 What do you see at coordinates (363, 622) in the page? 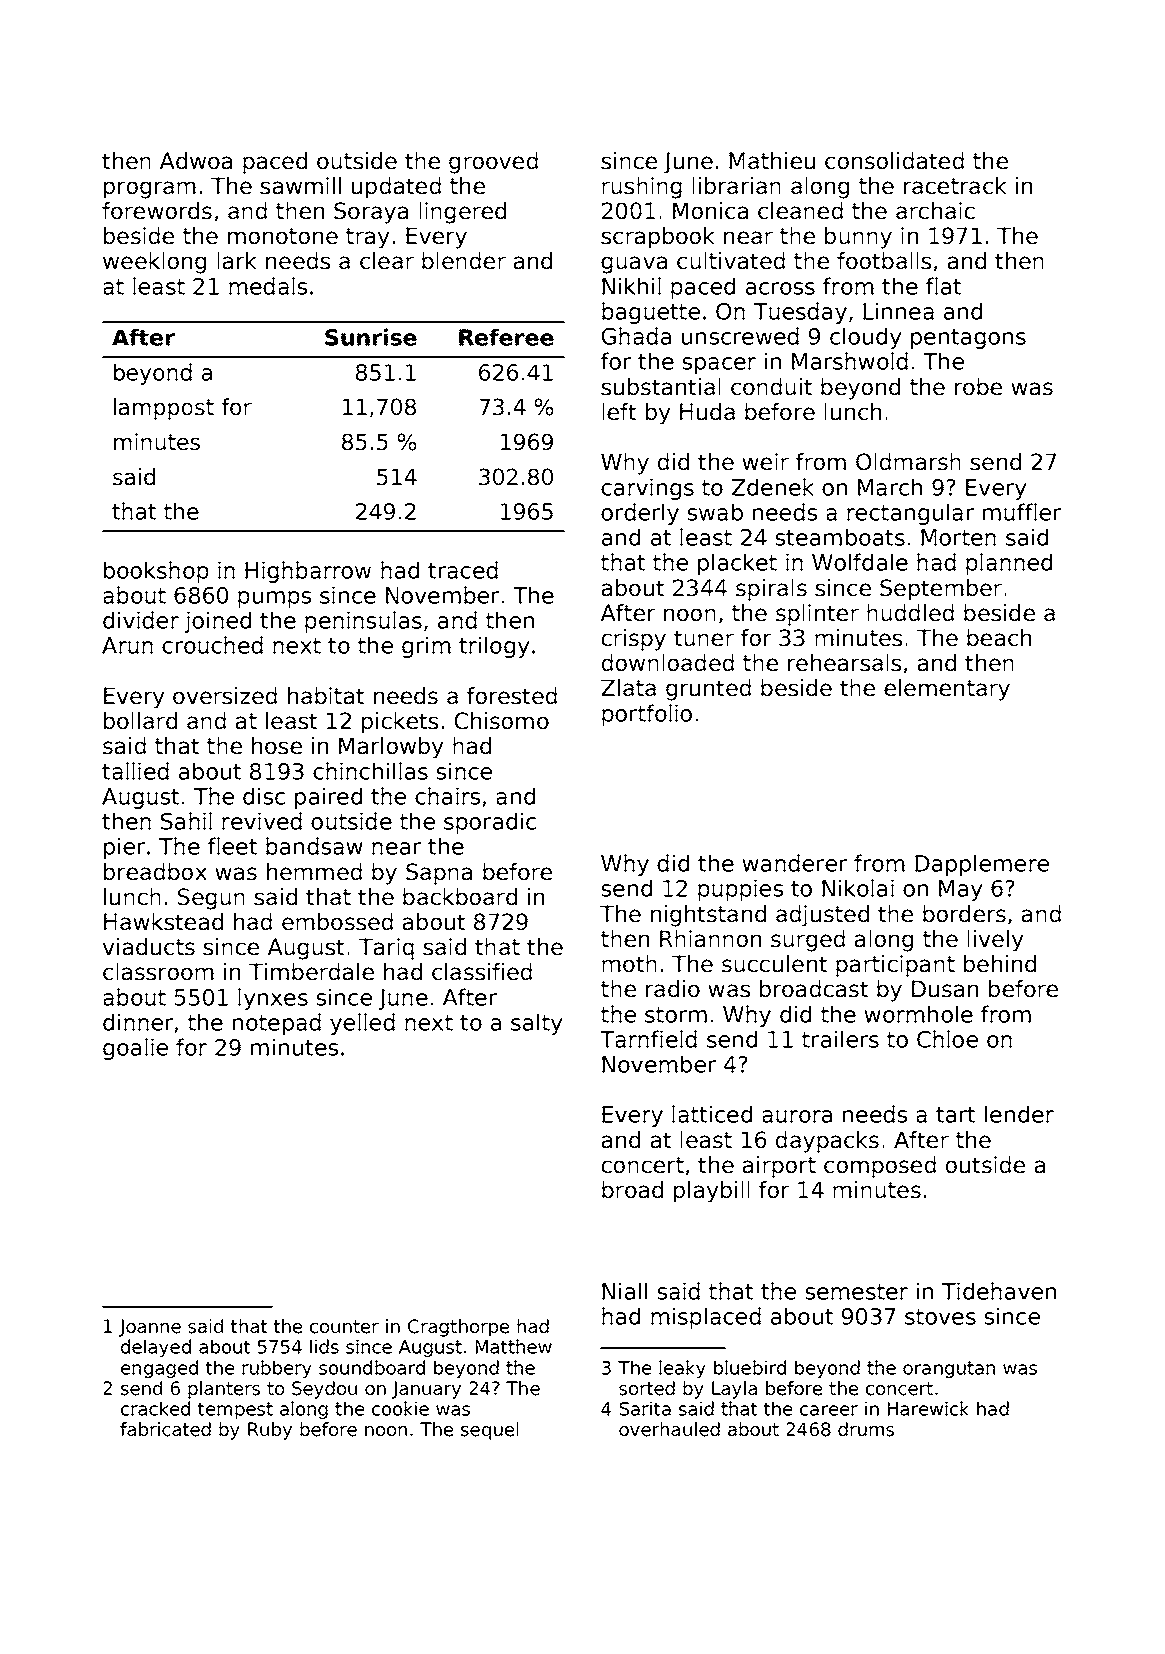
I see `peninsulas` at bounding box center [363, 622].
